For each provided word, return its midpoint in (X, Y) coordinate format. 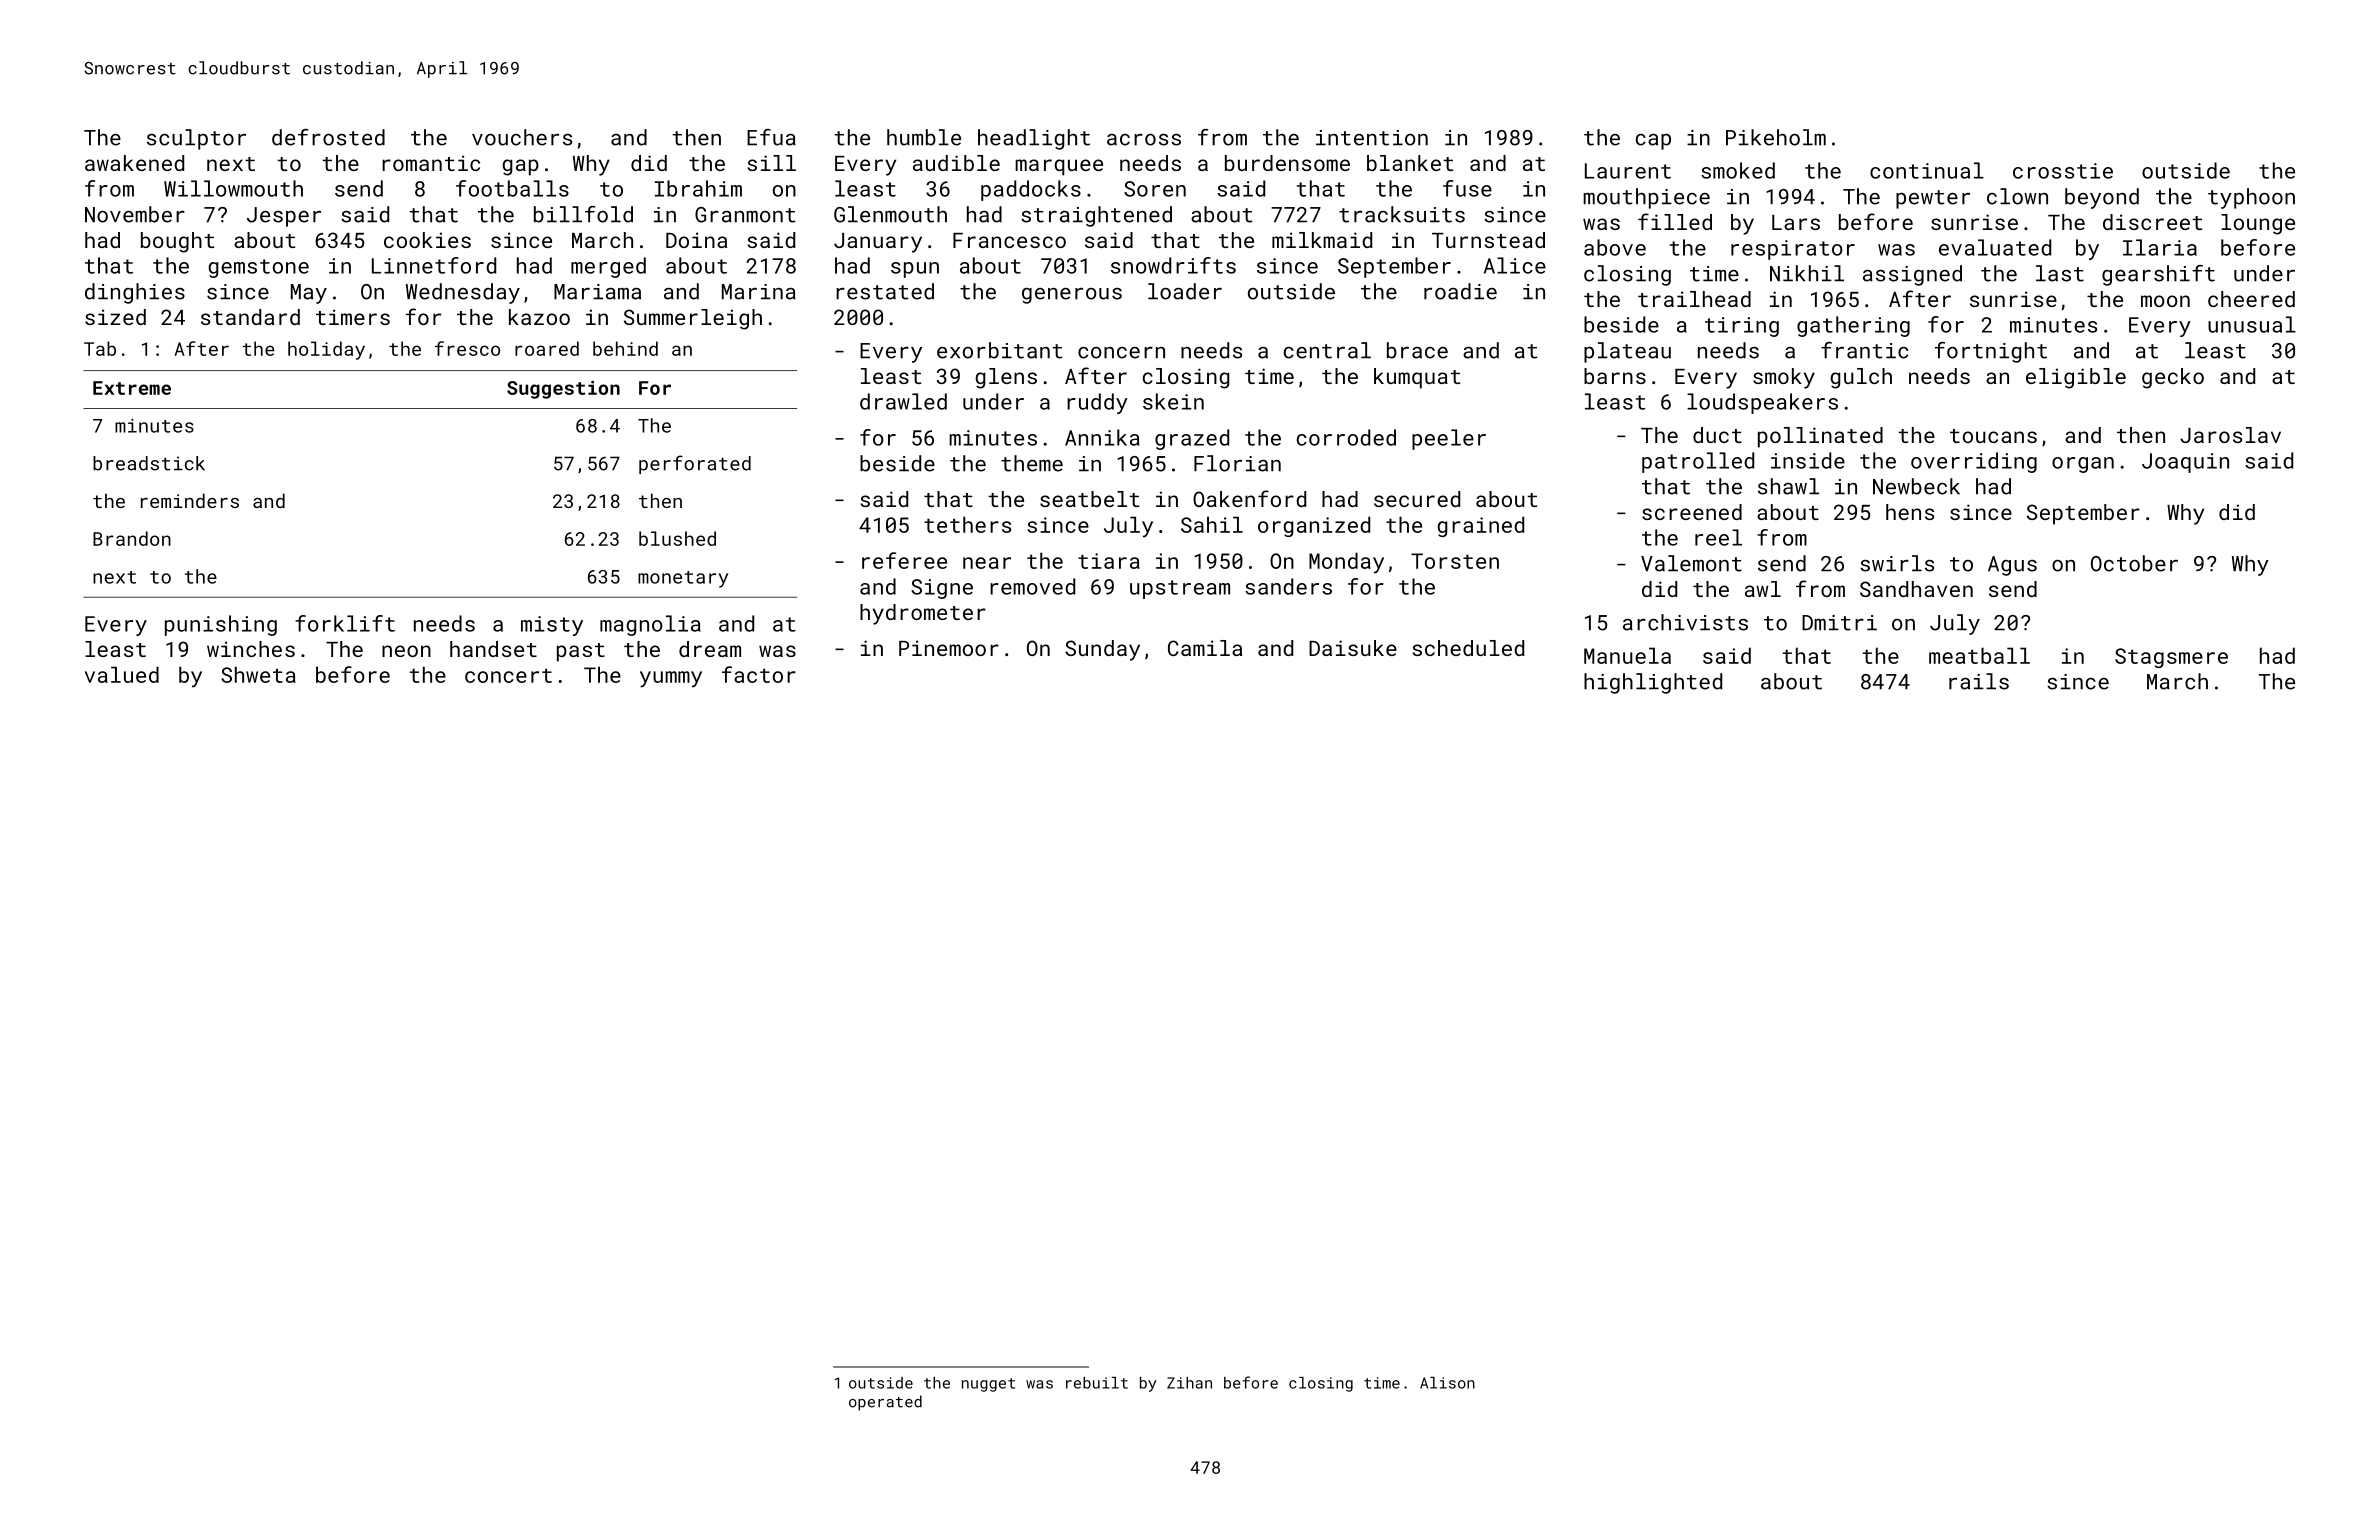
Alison (1447, 1383)
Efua (771, 137)
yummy (671, 679)
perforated (695, 464)
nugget (988, 1385)
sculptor (196, 139)
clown (2017, 196)
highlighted (1653, 683)
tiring (1742, 327)
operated (885, 1403)
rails (1979, 681)
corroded (1346, 437)
